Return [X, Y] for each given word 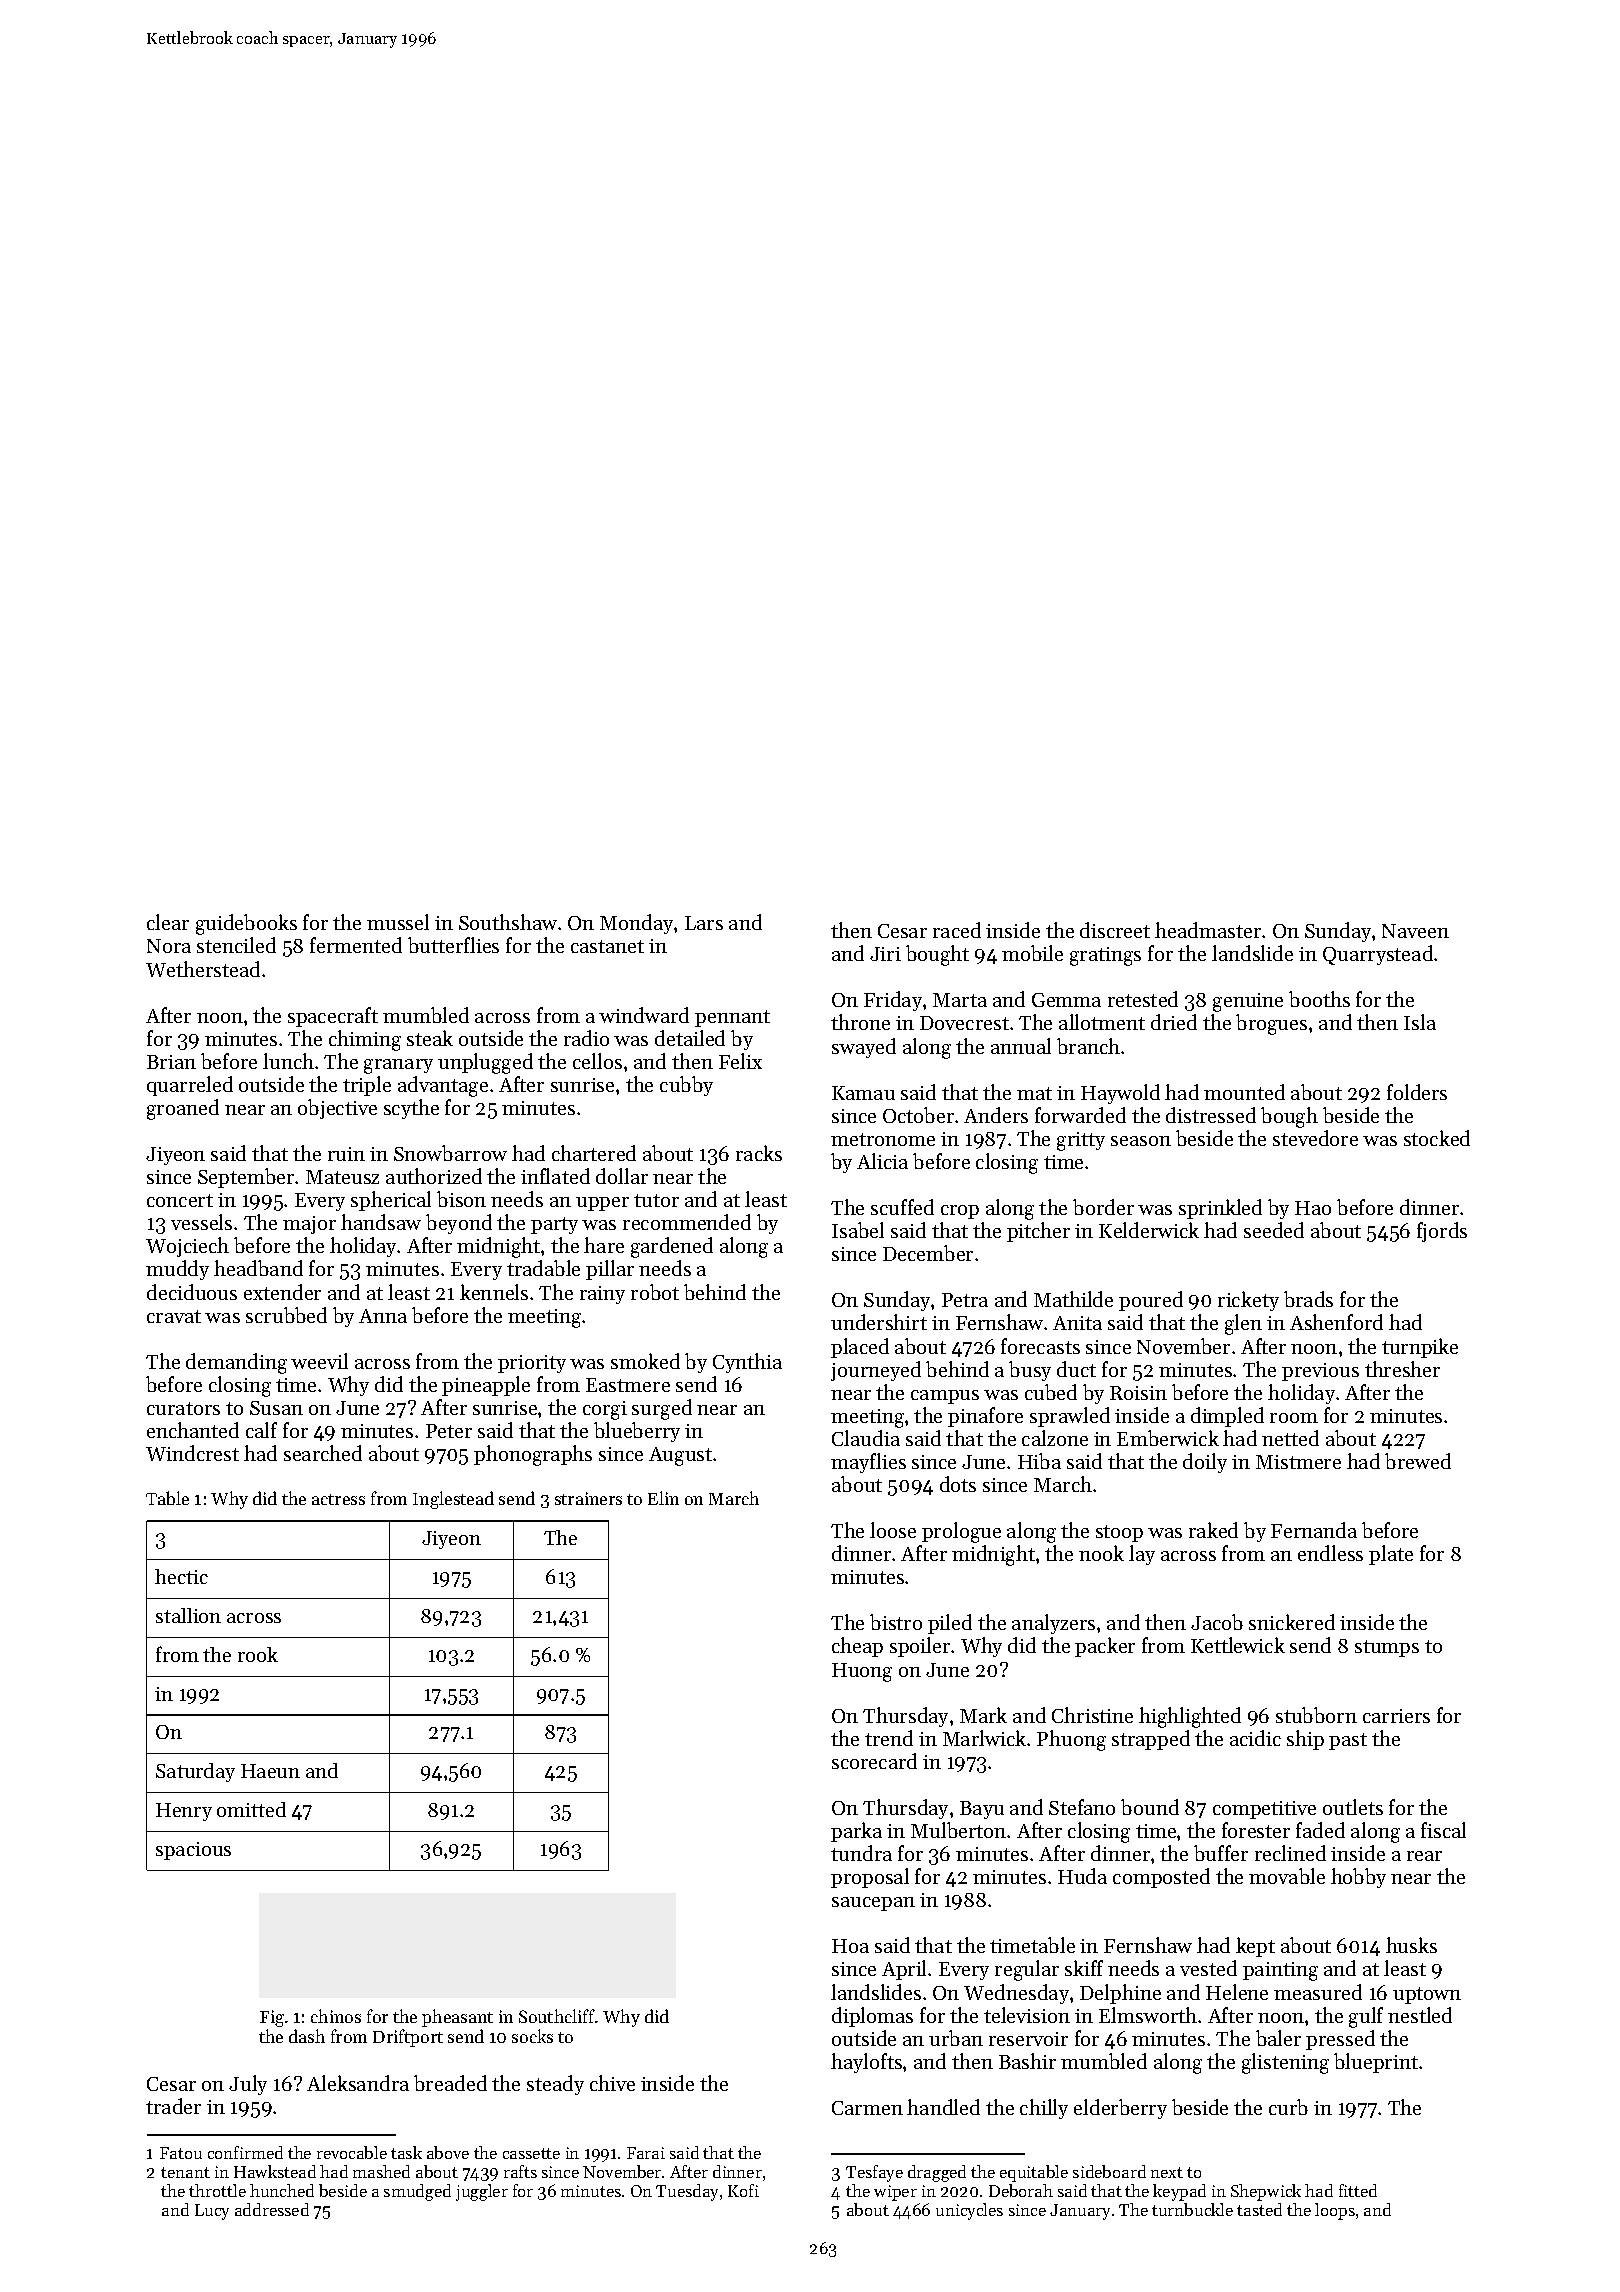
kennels [494, 1292]
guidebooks [246, 924]
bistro [896, 1622]
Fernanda [1314, 1530]
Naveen [1415, 931]
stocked [1437, 1138]
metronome [883, 1139]
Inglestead [453, 1500]
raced [957, 930]
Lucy [212, 2212]
